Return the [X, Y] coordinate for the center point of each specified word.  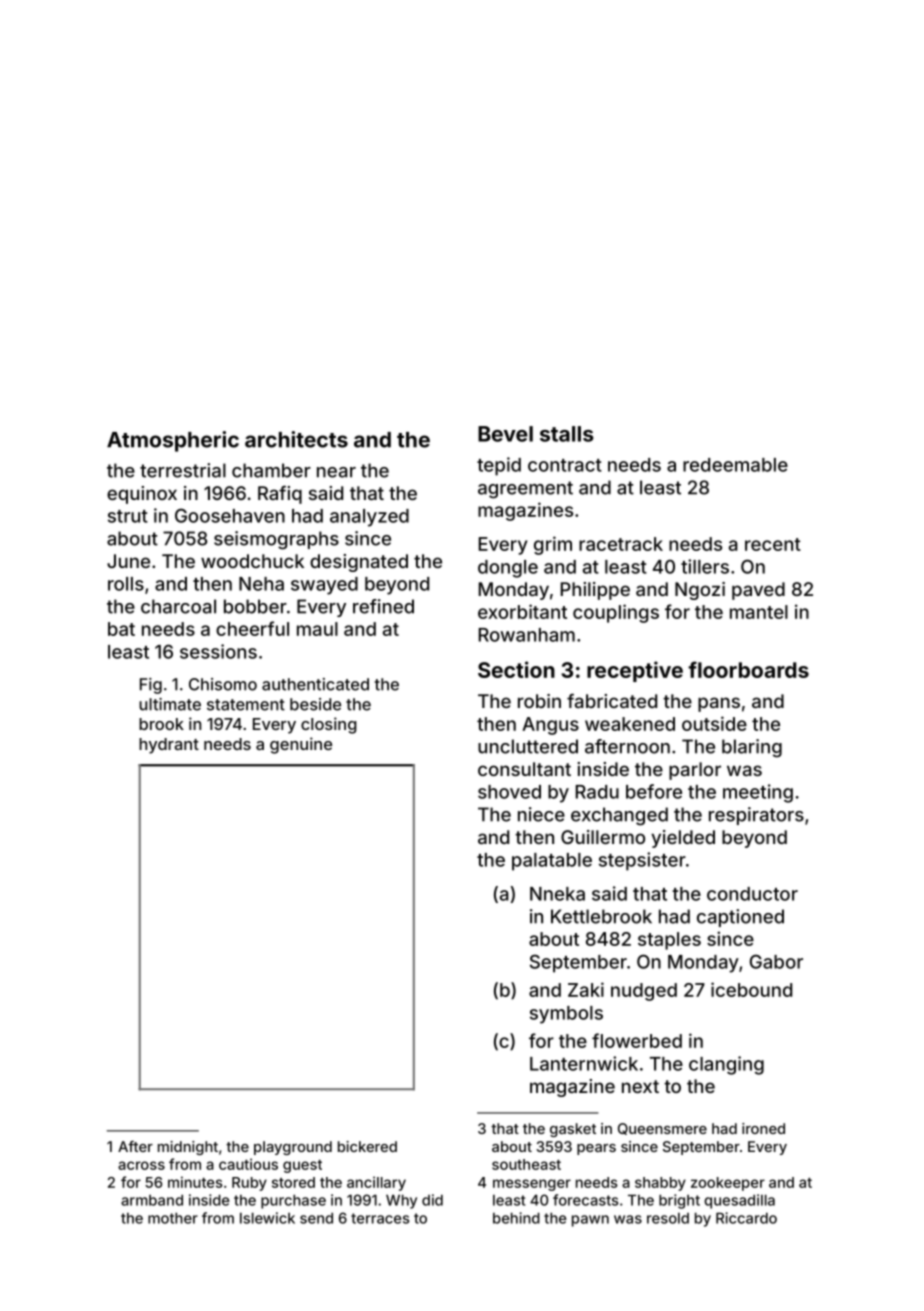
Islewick [267, 1218]
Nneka [557, 894]
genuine [301, 745]
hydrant [169, 746]
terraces [380, 1218]
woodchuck [252, 561]
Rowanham [527, 635]
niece [541, 814]
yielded [683, 839]
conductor [752, 894]
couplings [616, 613]
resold [668, 1218]
